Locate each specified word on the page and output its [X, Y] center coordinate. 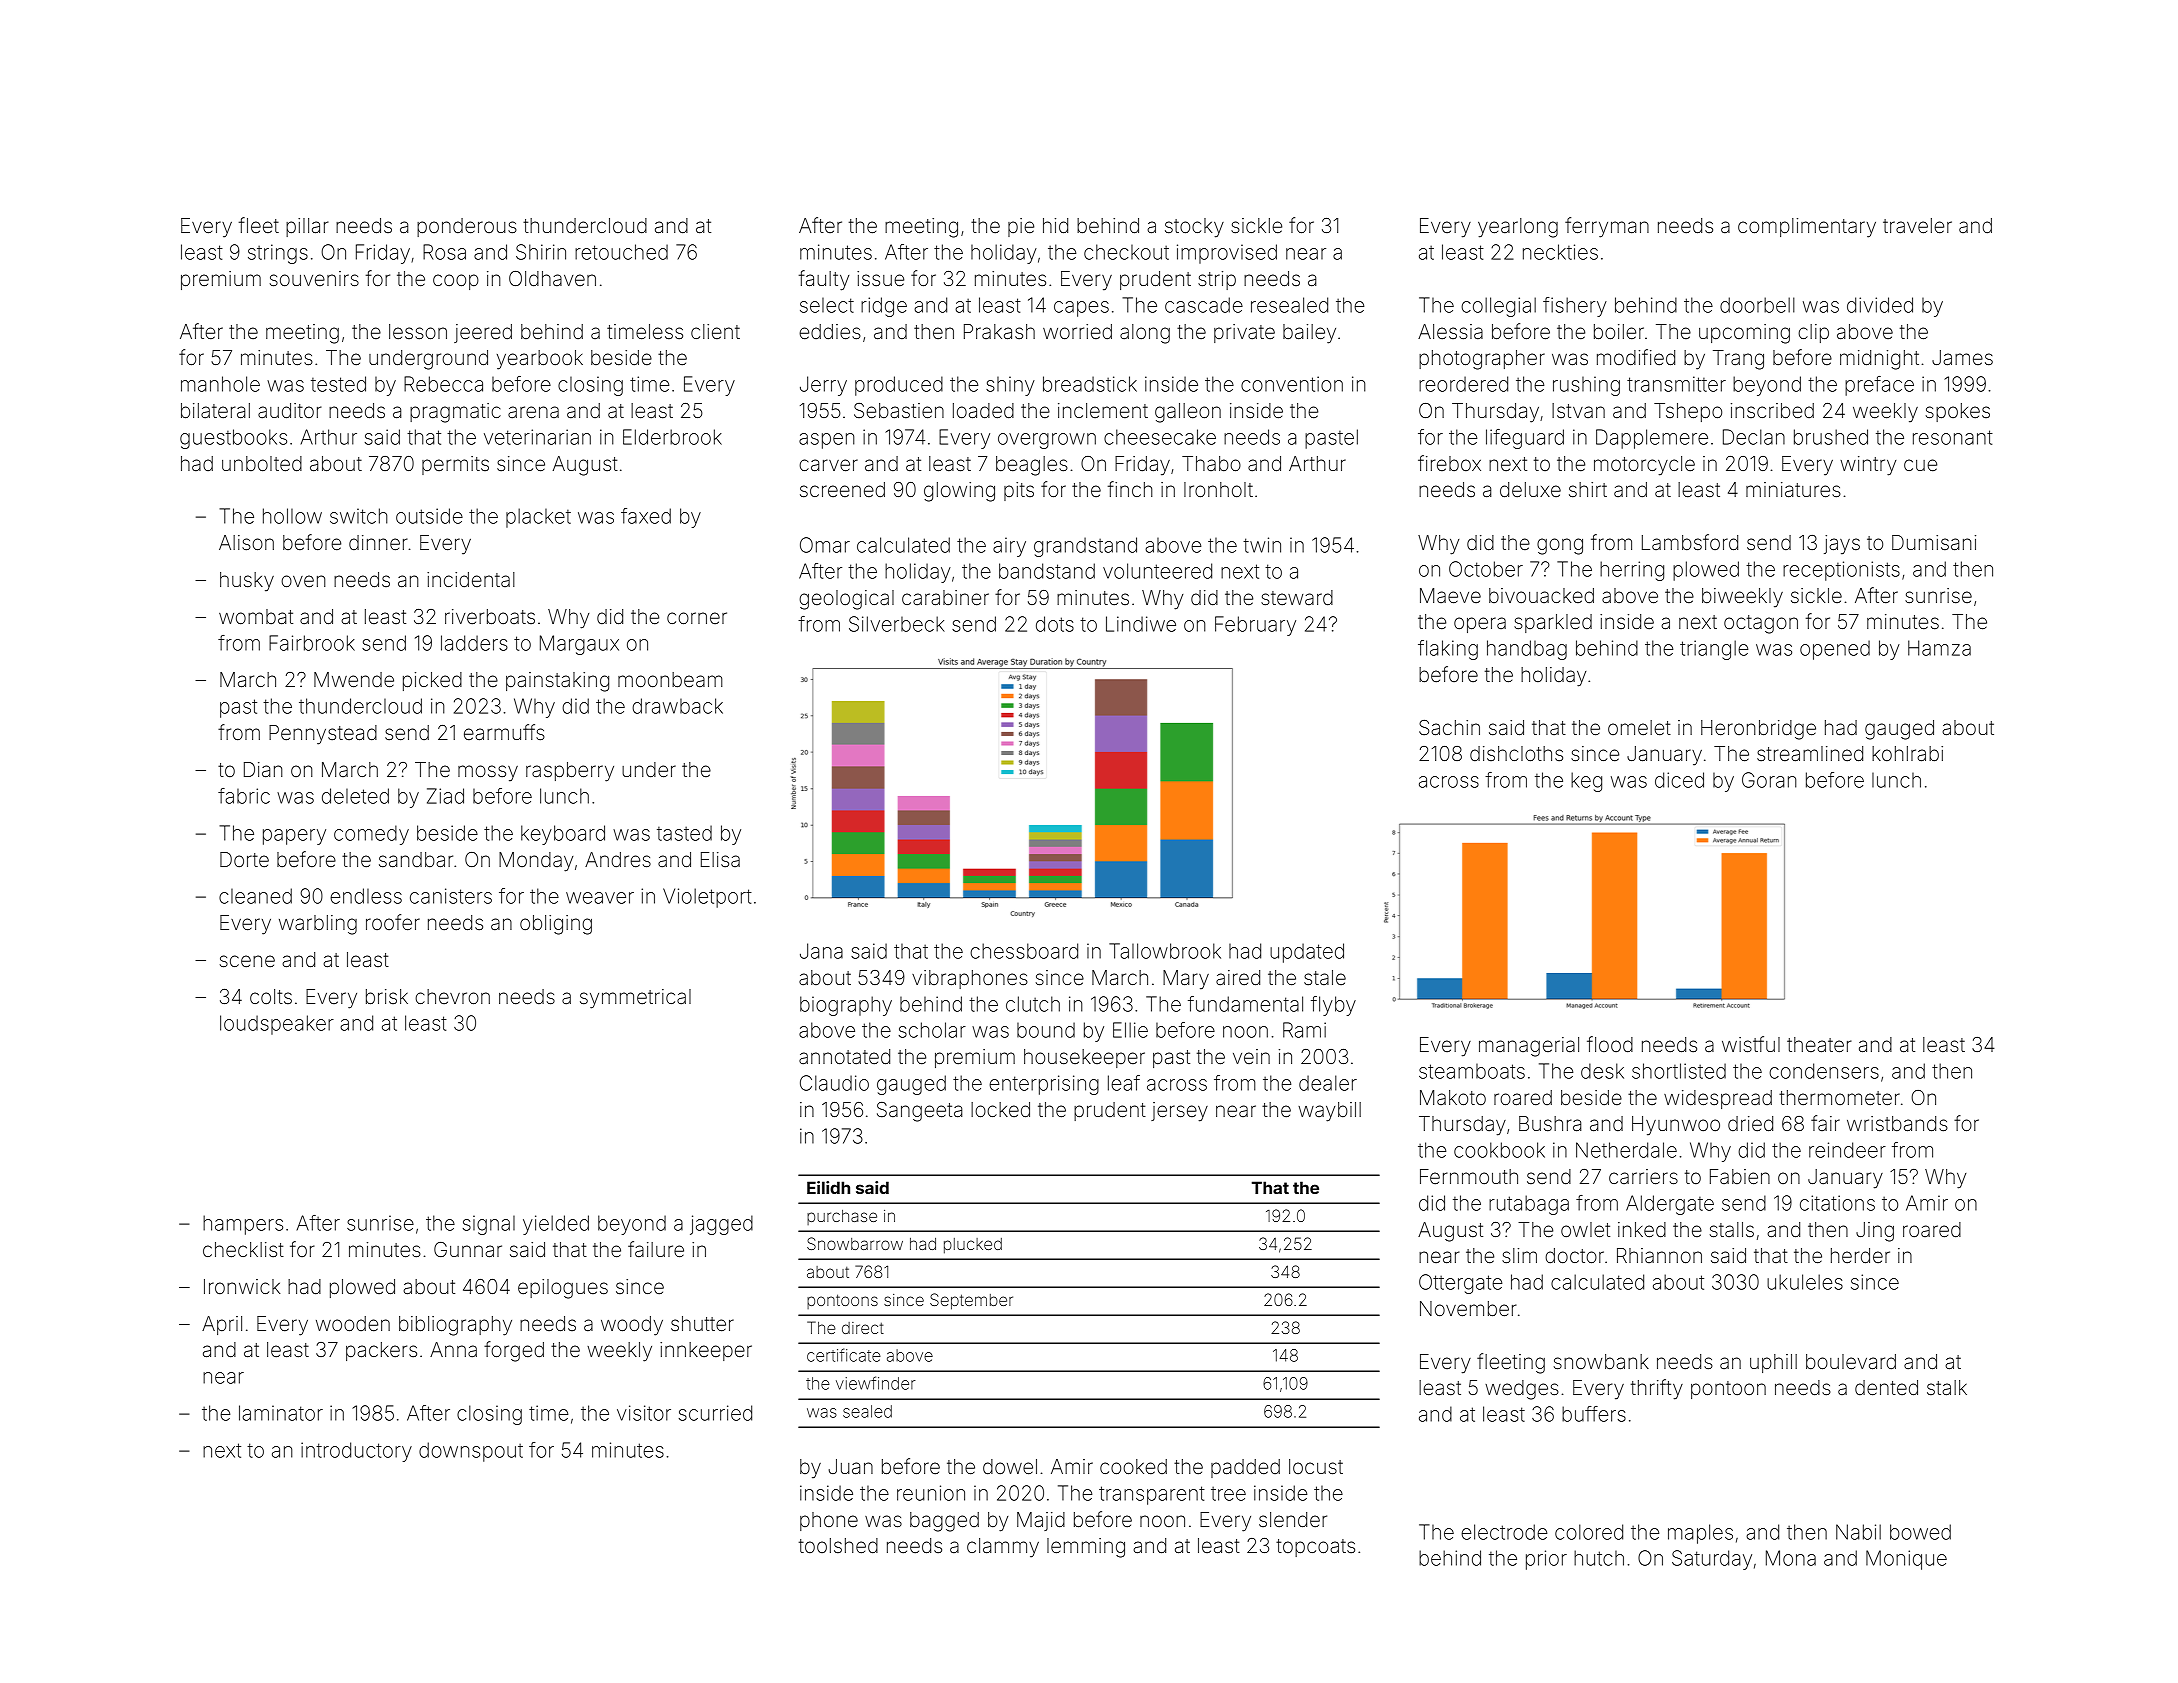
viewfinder [876, 1383]
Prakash [999, 331]
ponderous [467, 227]
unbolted [262, 463]
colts [271, 996]
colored [1589, 1532]
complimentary [1807, 228]
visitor [644, 1413]
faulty [824, 280]
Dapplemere [1652, 439]
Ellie [1130, 1030]
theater [1819, 1044]
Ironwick [242, 1286]
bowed [1920, 1532]
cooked [1133, 1466]
